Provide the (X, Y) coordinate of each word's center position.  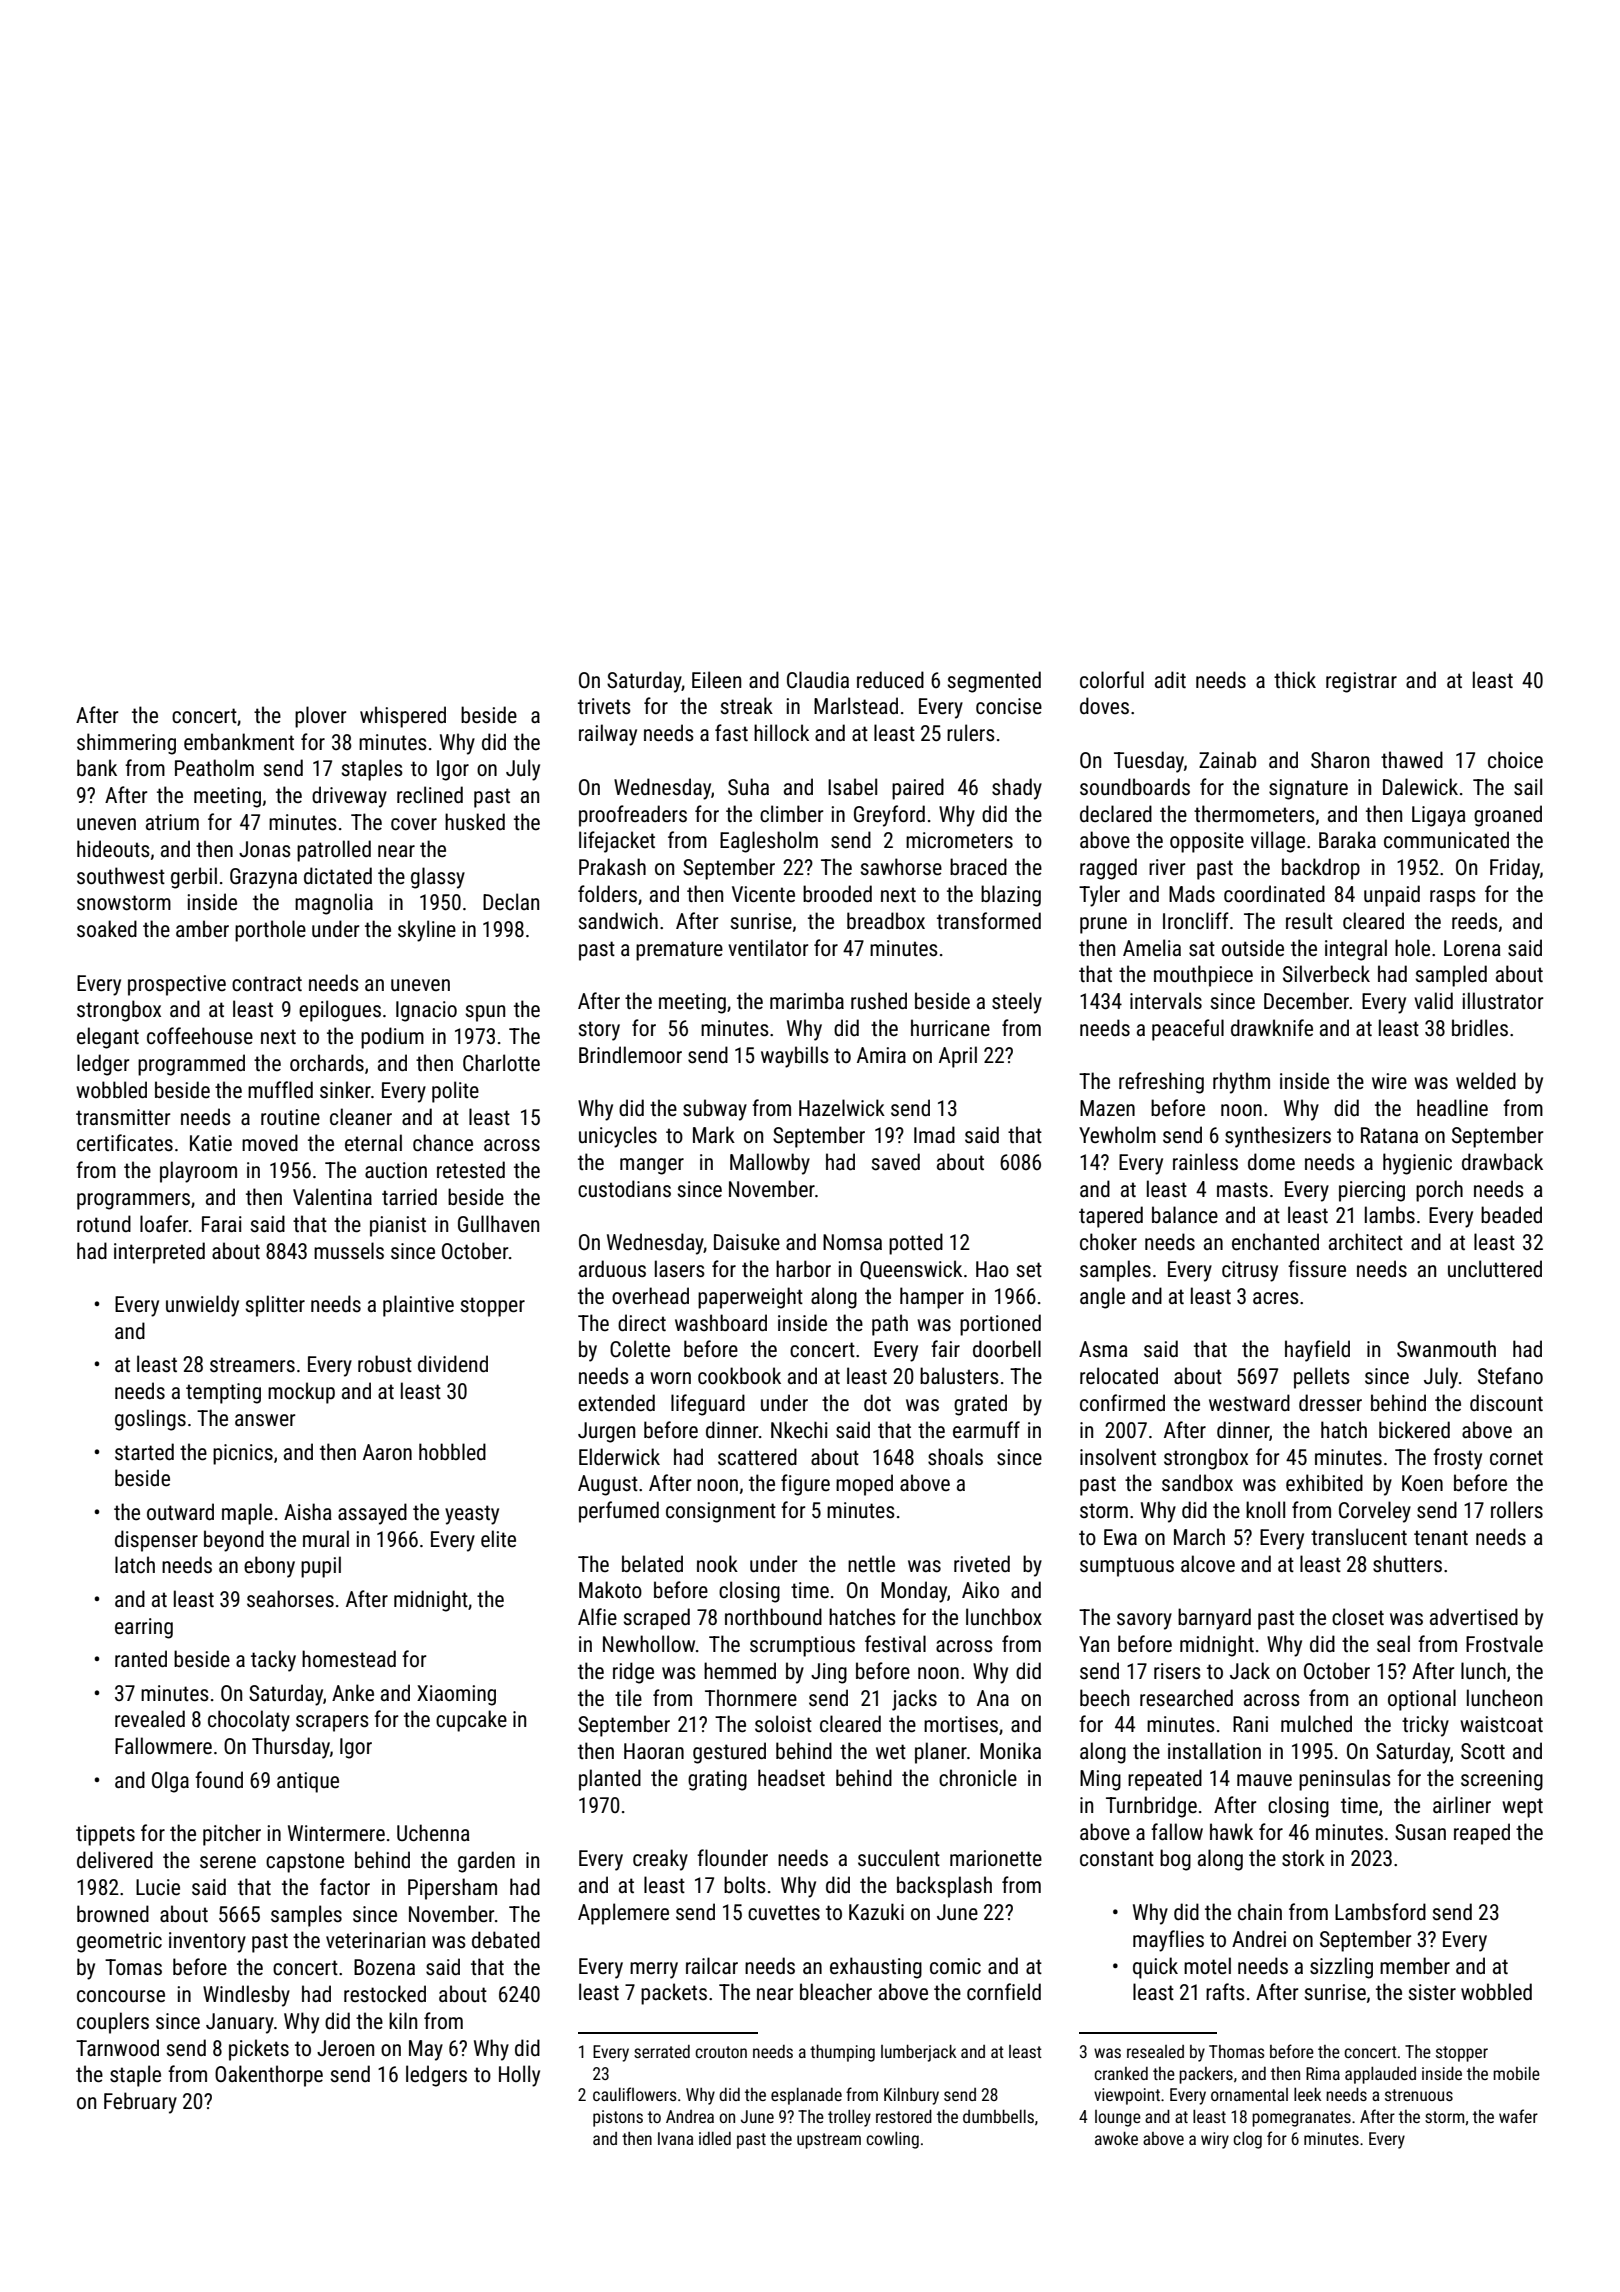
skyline (427, 931)
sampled (1451, 976)
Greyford (889, 816)
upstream (829, 2141)
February (140, 2103)
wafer (1518, 2116)
